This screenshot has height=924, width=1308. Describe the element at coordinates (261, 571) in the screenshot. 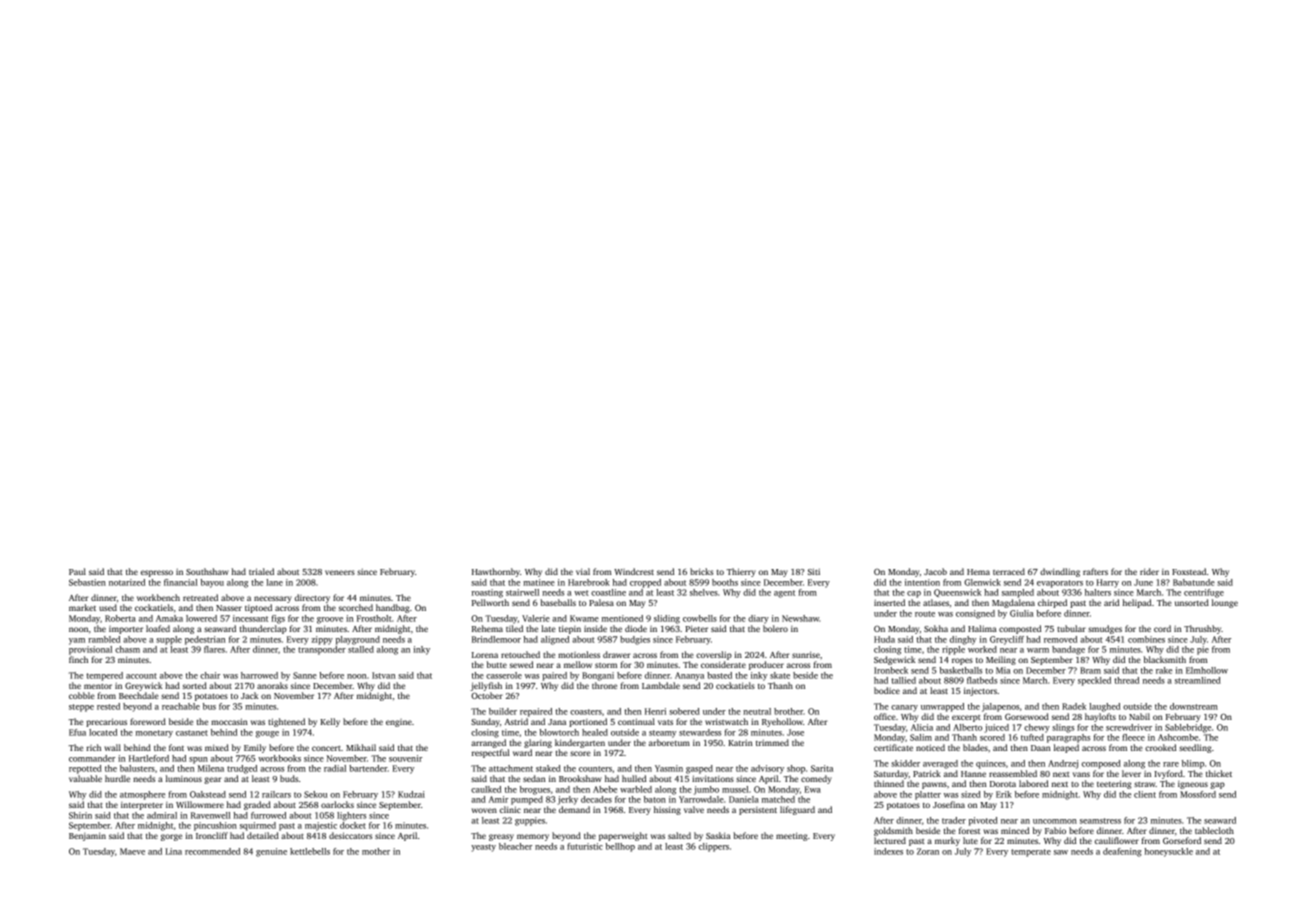

I see `trialed` at that location.
